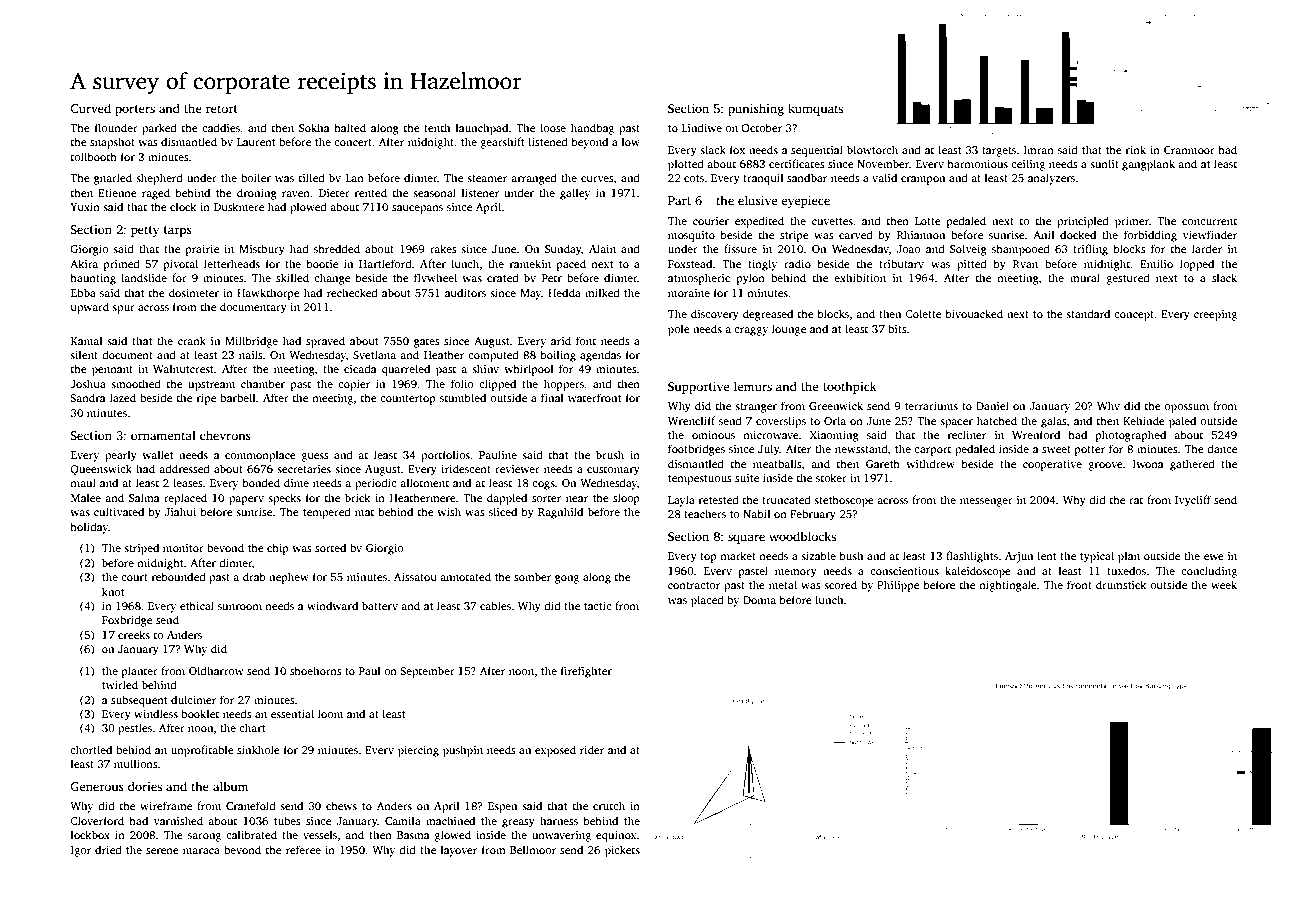 This screenshot has width=1308, height=924. What do you see at coordinates (1222, 448) in the screenshot?
I see `dance` at bounding box center [1222, 448].
